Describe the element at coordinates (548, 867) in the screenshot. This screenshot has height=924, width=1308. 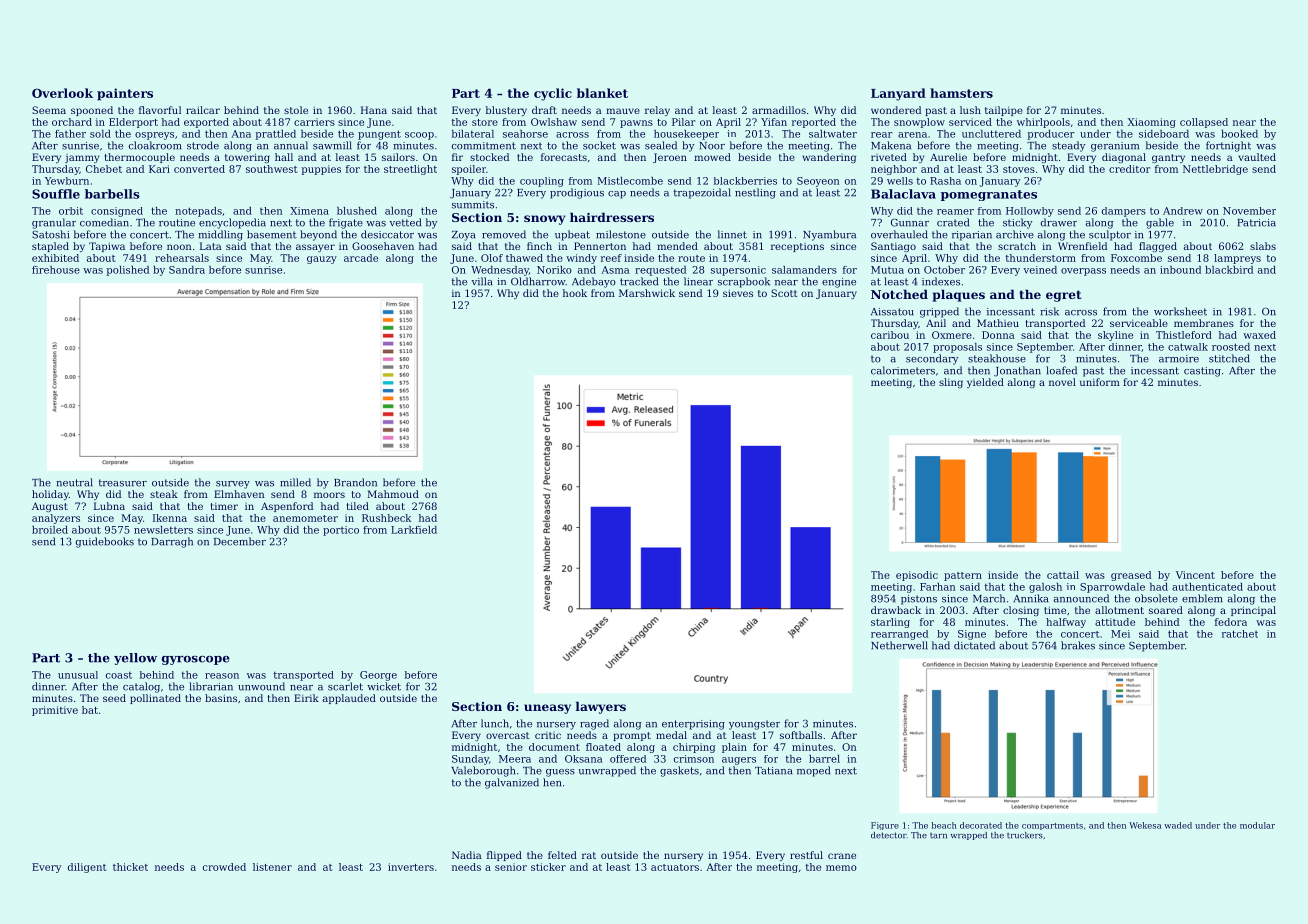
I see `sticker` at that location.
